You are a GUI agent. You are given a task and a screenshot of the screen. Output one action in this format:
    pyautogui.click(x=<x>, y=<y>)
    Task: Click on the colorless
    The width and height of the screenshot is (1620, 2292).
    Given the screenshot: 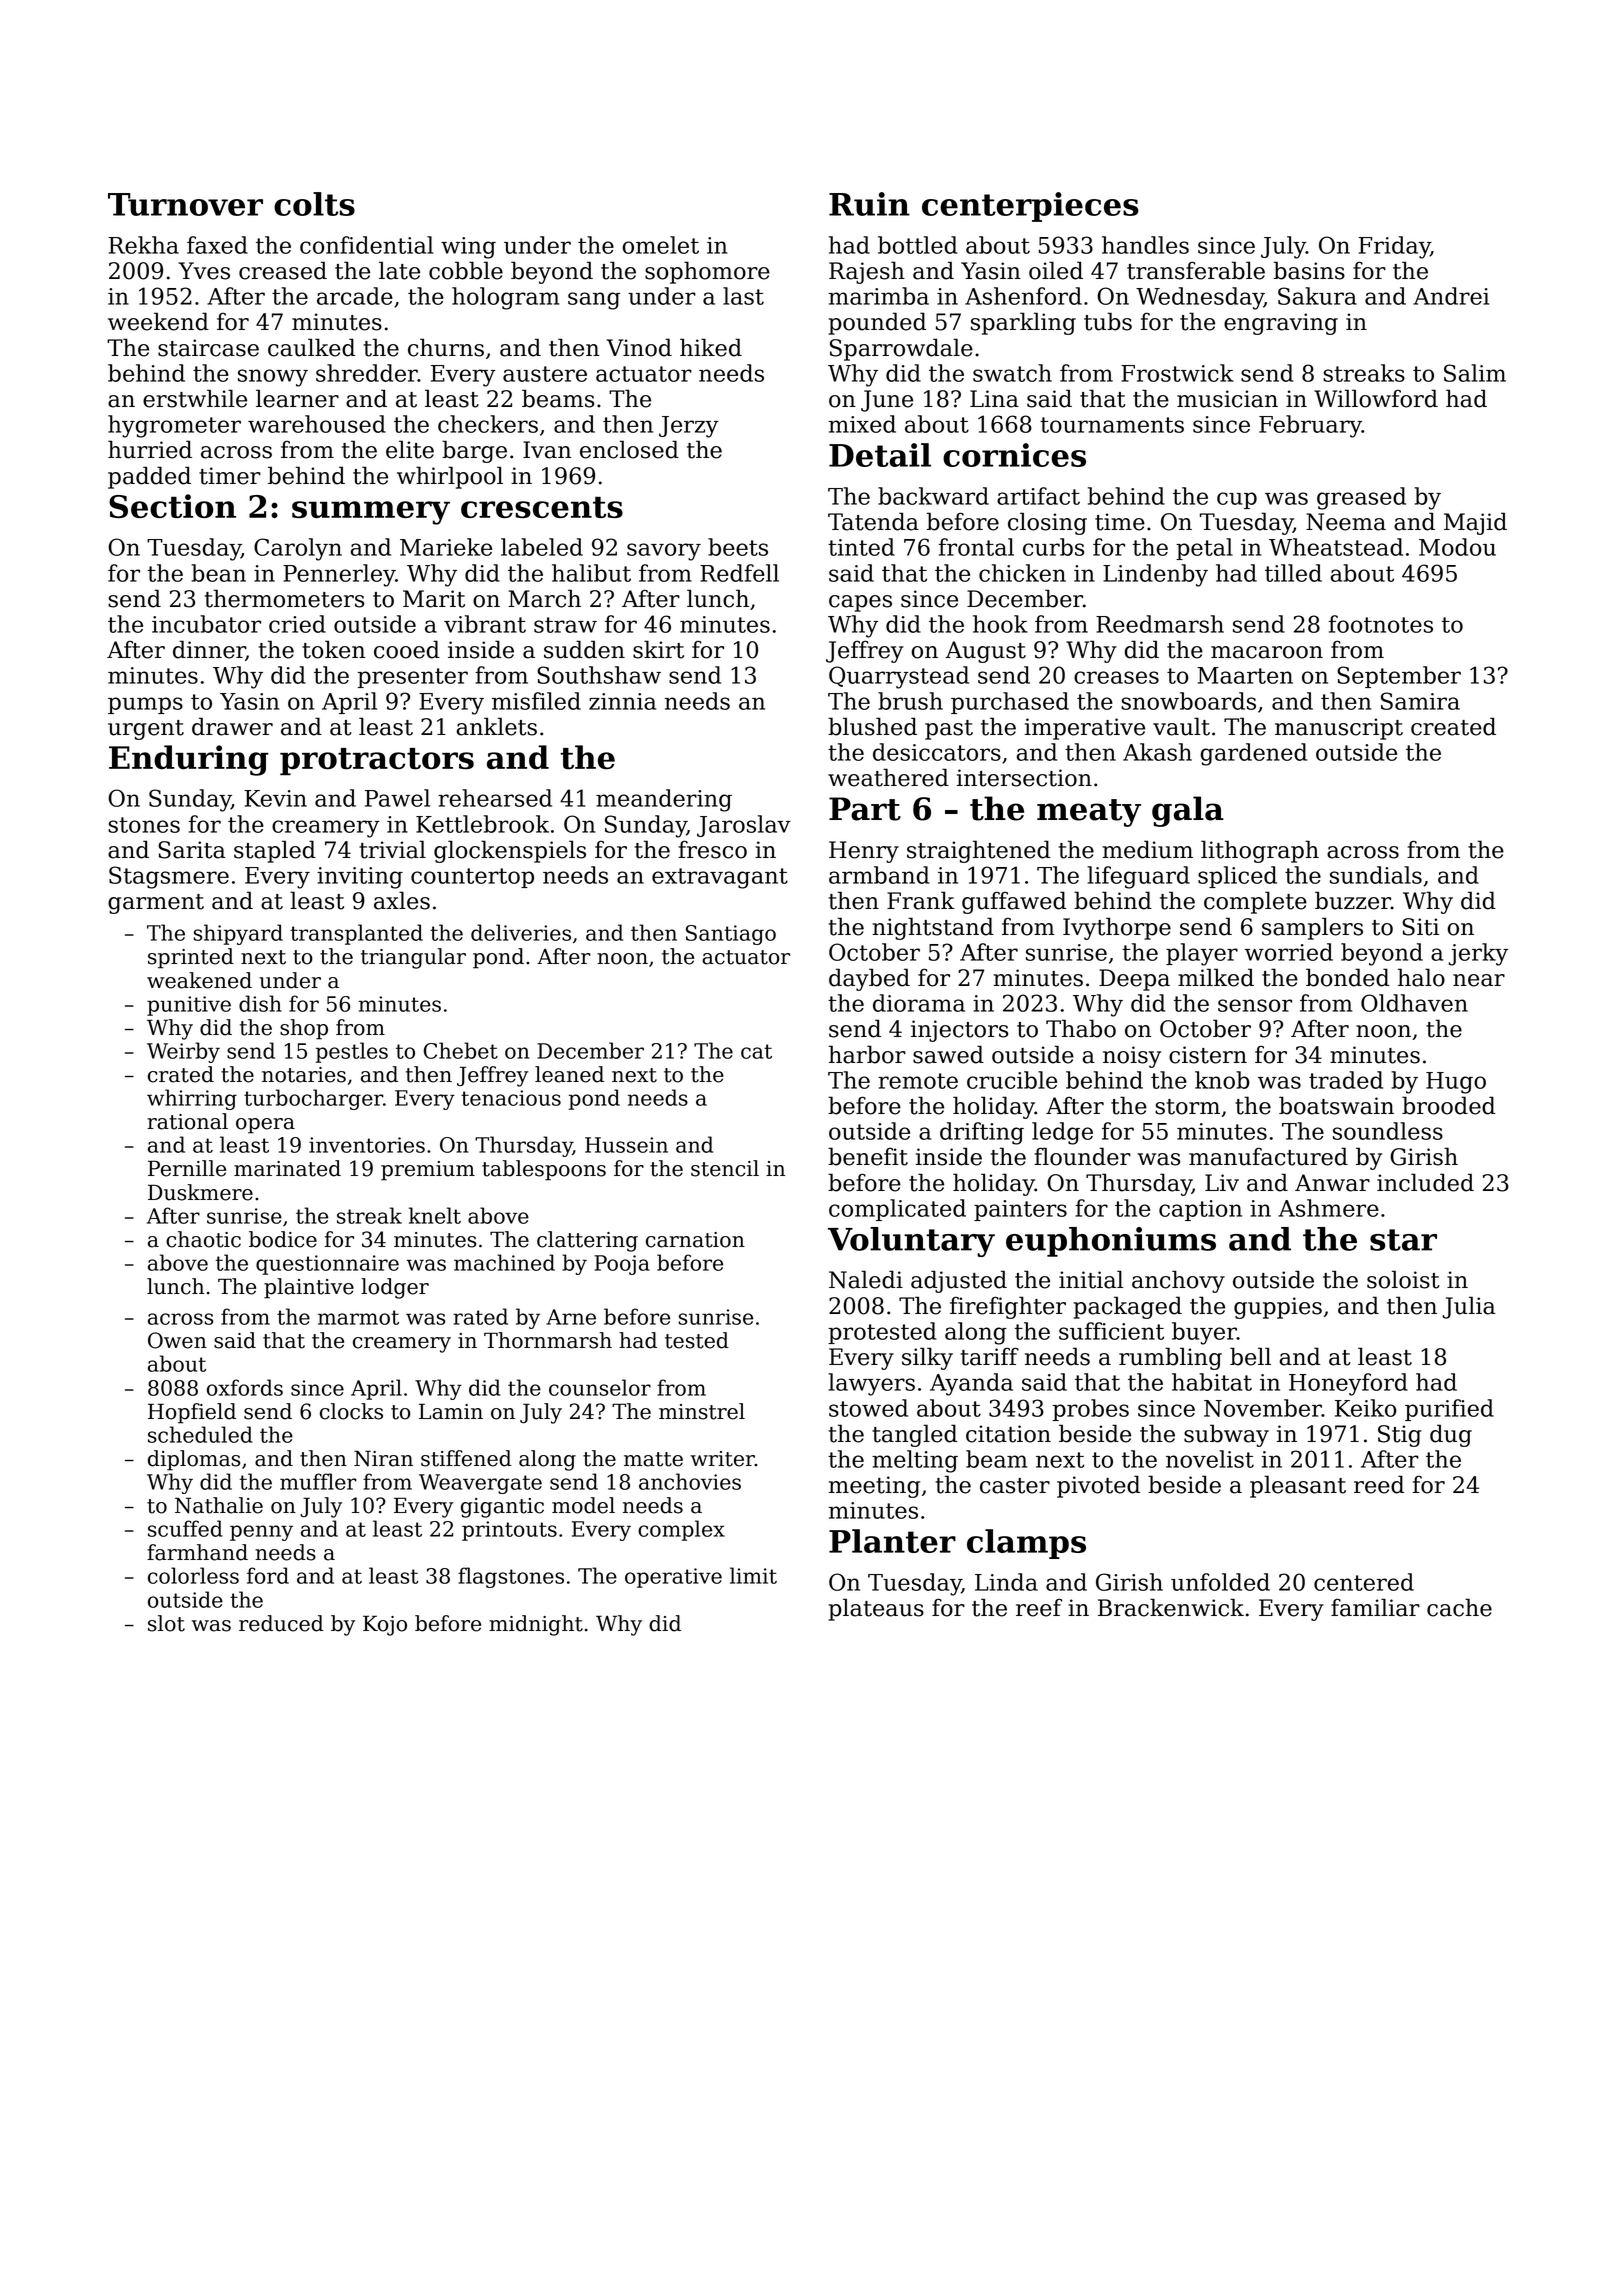 What is the action you would take?
    pyautogui.click(x=193, y=1575)
